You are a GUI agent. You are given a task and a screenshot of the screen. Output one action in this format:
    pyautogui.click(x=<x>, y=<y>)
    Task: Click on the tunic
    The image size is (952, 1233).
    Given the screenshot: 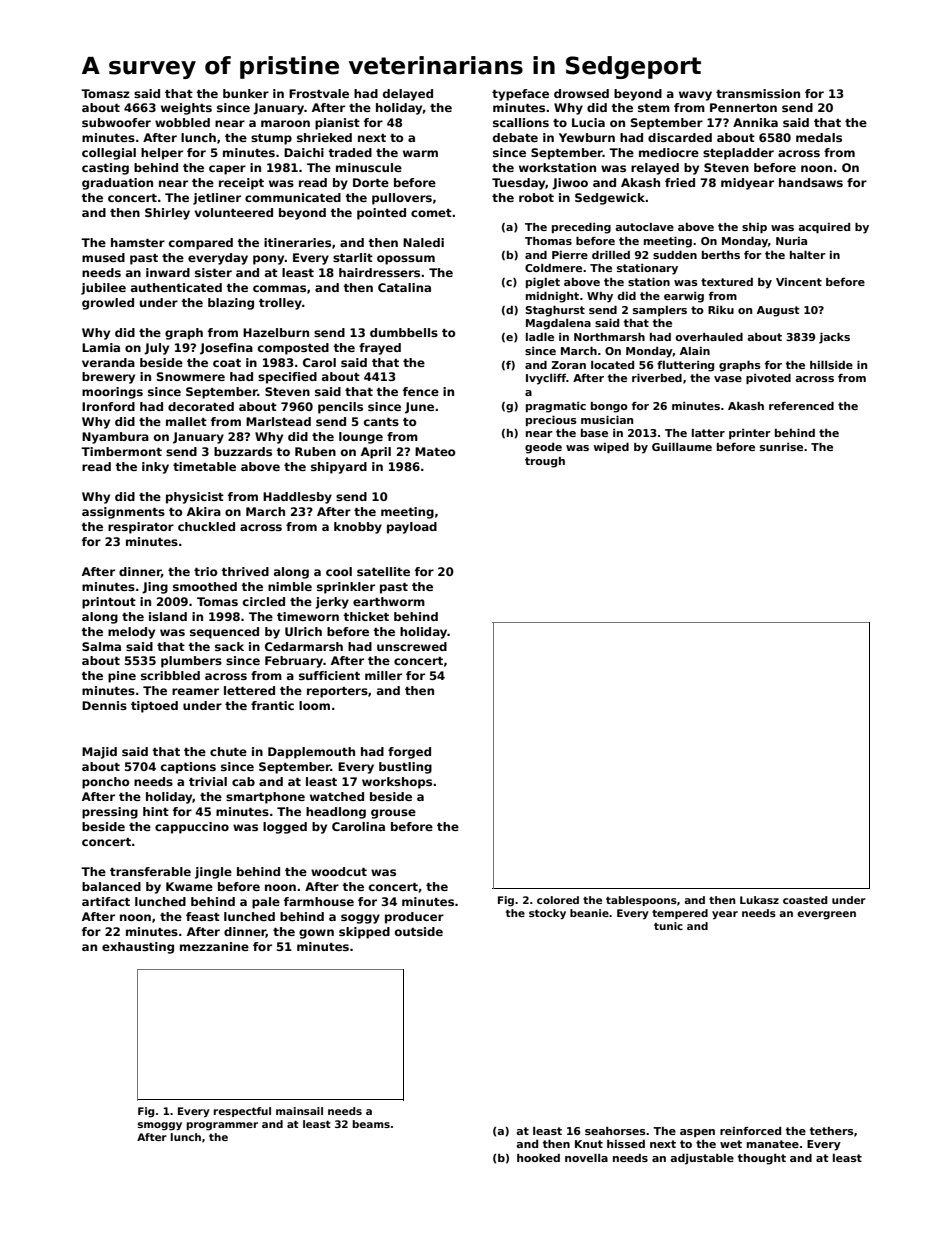 What is the action you would take?
    pyautogui.click(x=668, y=926)
